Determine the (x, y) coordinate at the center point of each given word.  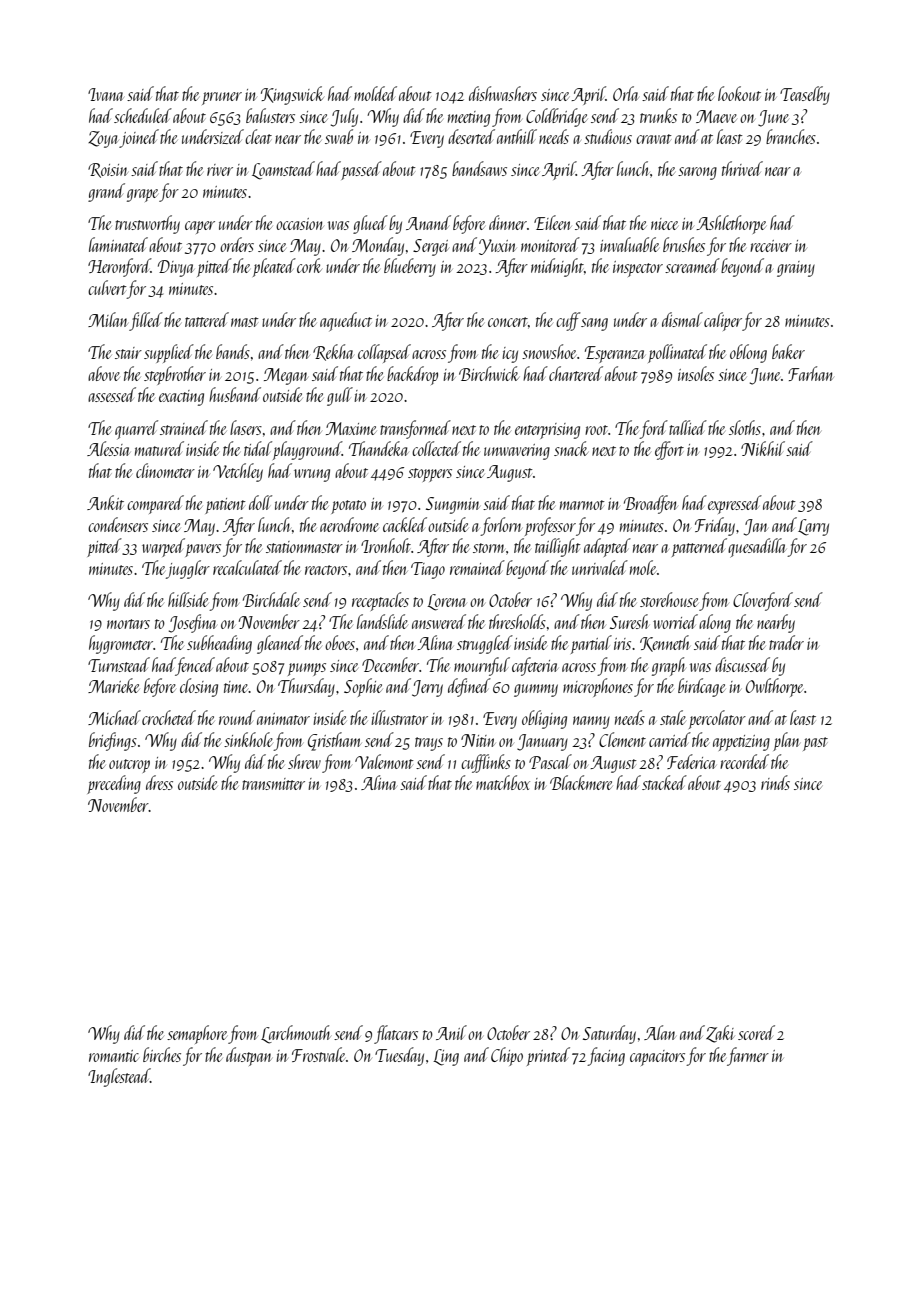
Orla (625, 93)
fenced (195, 666)
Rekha (333, 352)
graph (668, 666)
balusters (270, 115)
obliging (544, 719)
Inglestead (119, 1077)
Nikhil (763, 448)
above (104, 373)
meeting (469, 119)
